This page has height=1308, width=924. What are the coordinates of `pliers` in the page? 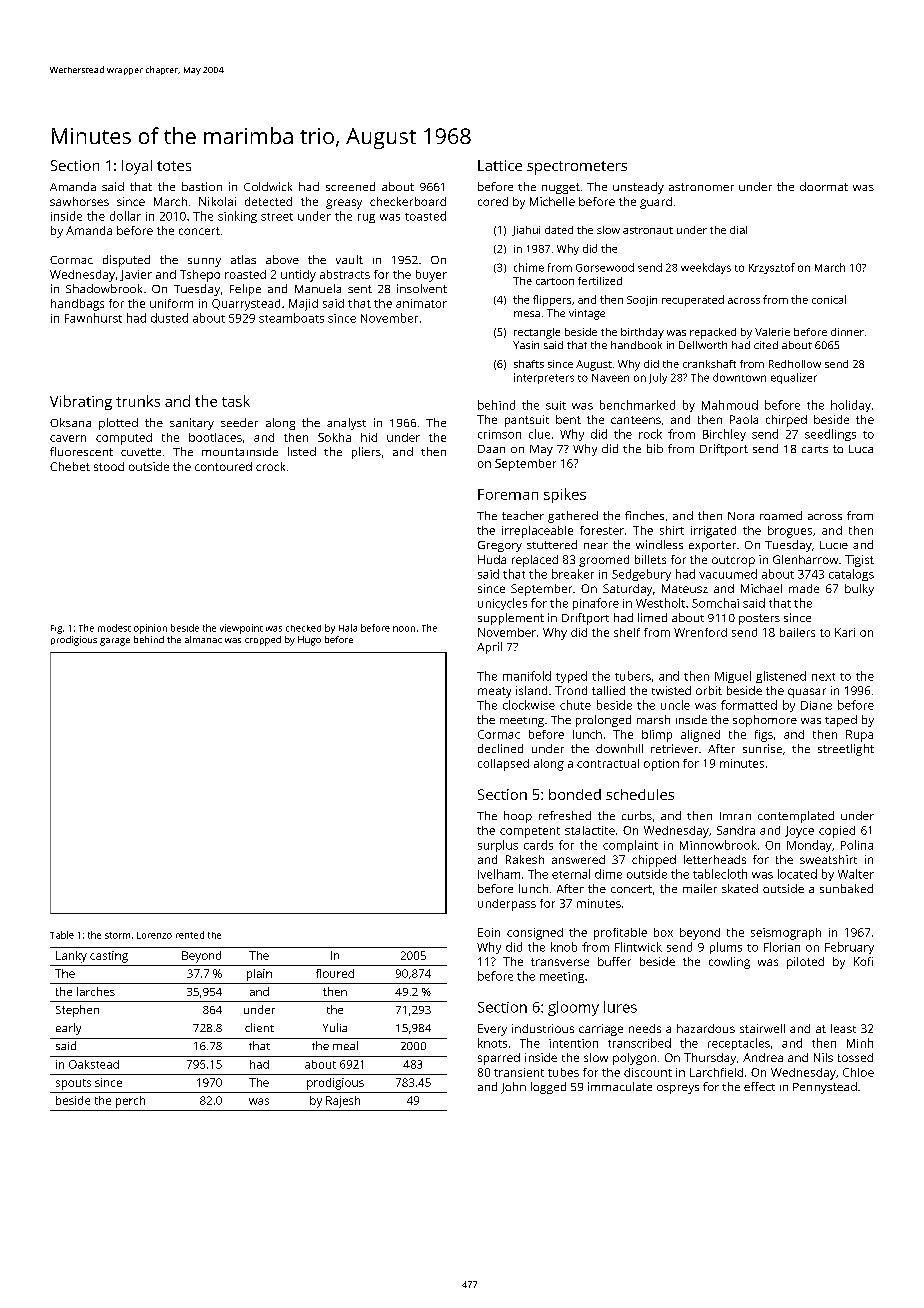 It's located at (366, 453).
